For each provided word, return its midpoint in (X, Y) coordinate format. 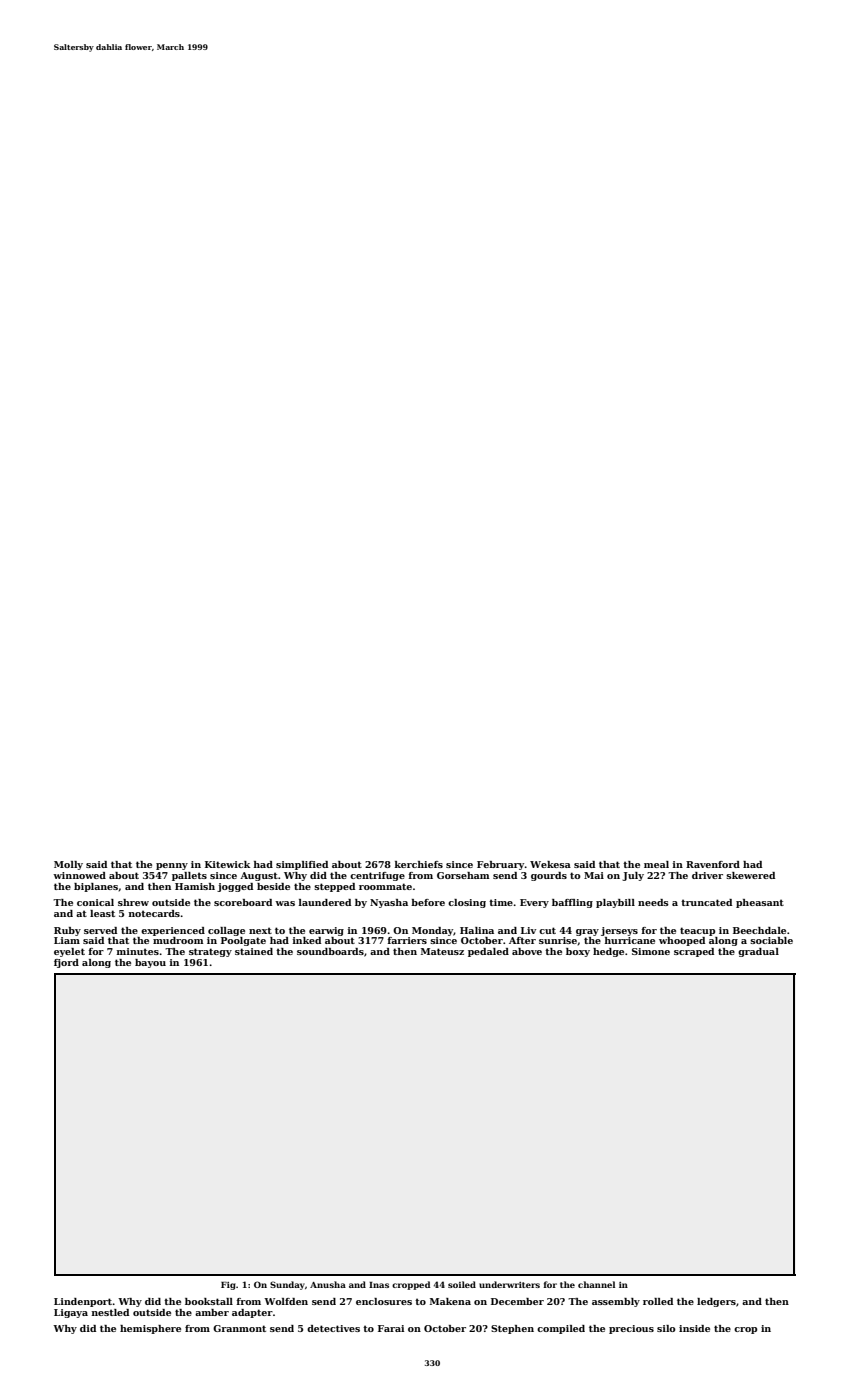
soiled (462, 1284)
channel (596, 1284)
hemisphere (150, 1329)
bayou (150, 963)
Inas (379, 1285)
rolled (658, 1301)
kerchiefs (419, 864)
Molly (68, 865)
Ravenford (713, 864)
